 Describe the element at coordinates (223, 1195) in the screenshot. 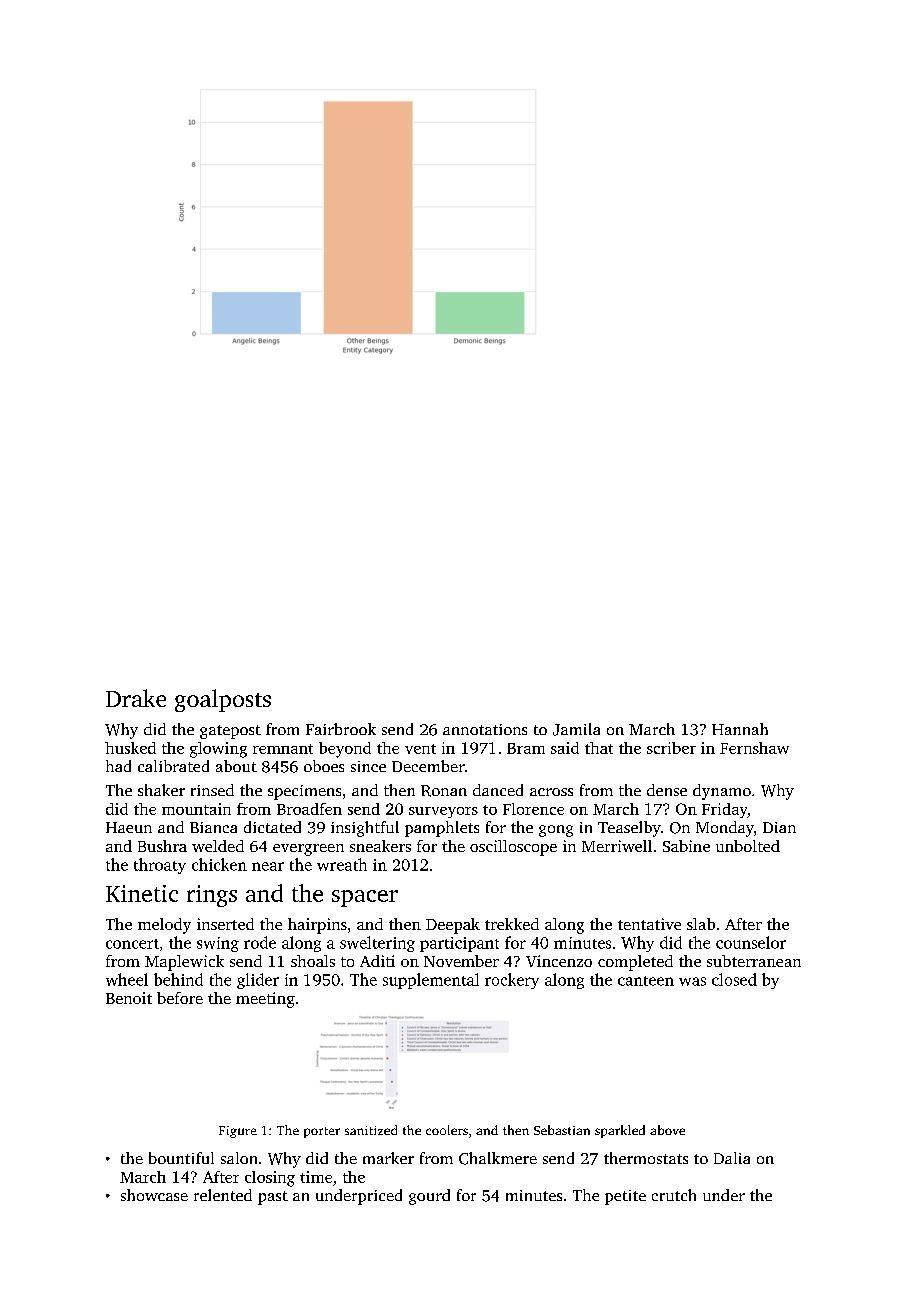

I see `relented` at that location.
